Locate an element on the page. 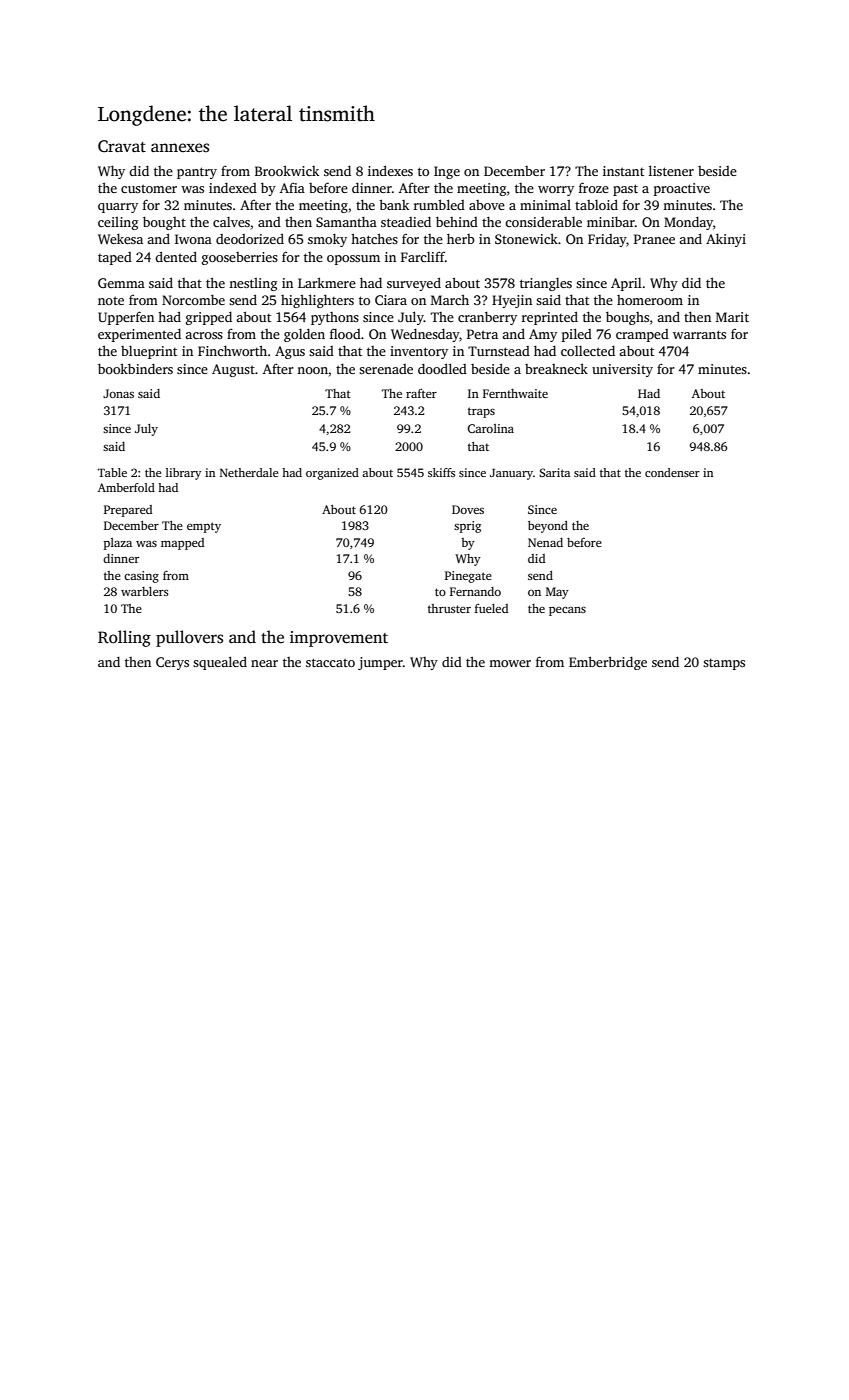  quarry is located at coordinates (118, 208).
